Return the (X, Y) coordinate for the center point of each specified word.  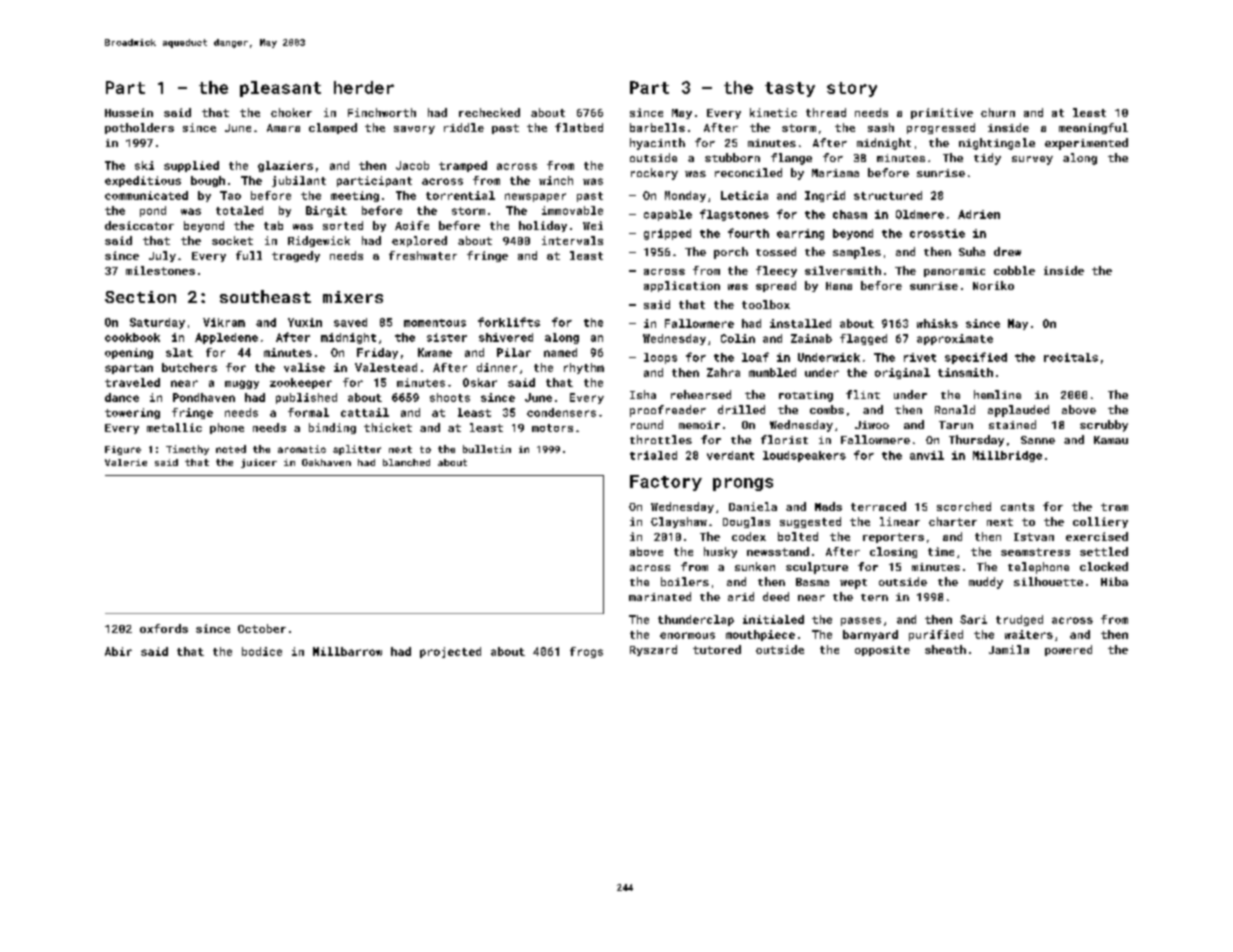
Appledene (226, 338)
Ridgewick (319, 241)
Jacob (412, 165)
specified (976, 358)
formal (308, 412)
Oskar (480, 382)
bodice (262, 651)
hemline (997, 394)
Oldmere (920, 214)
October (262, 628)
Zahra (723, 372)
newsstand (778, 551)
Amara (283, 128)
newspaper (535, 197)
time (941, 551)
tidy (987, 159)
